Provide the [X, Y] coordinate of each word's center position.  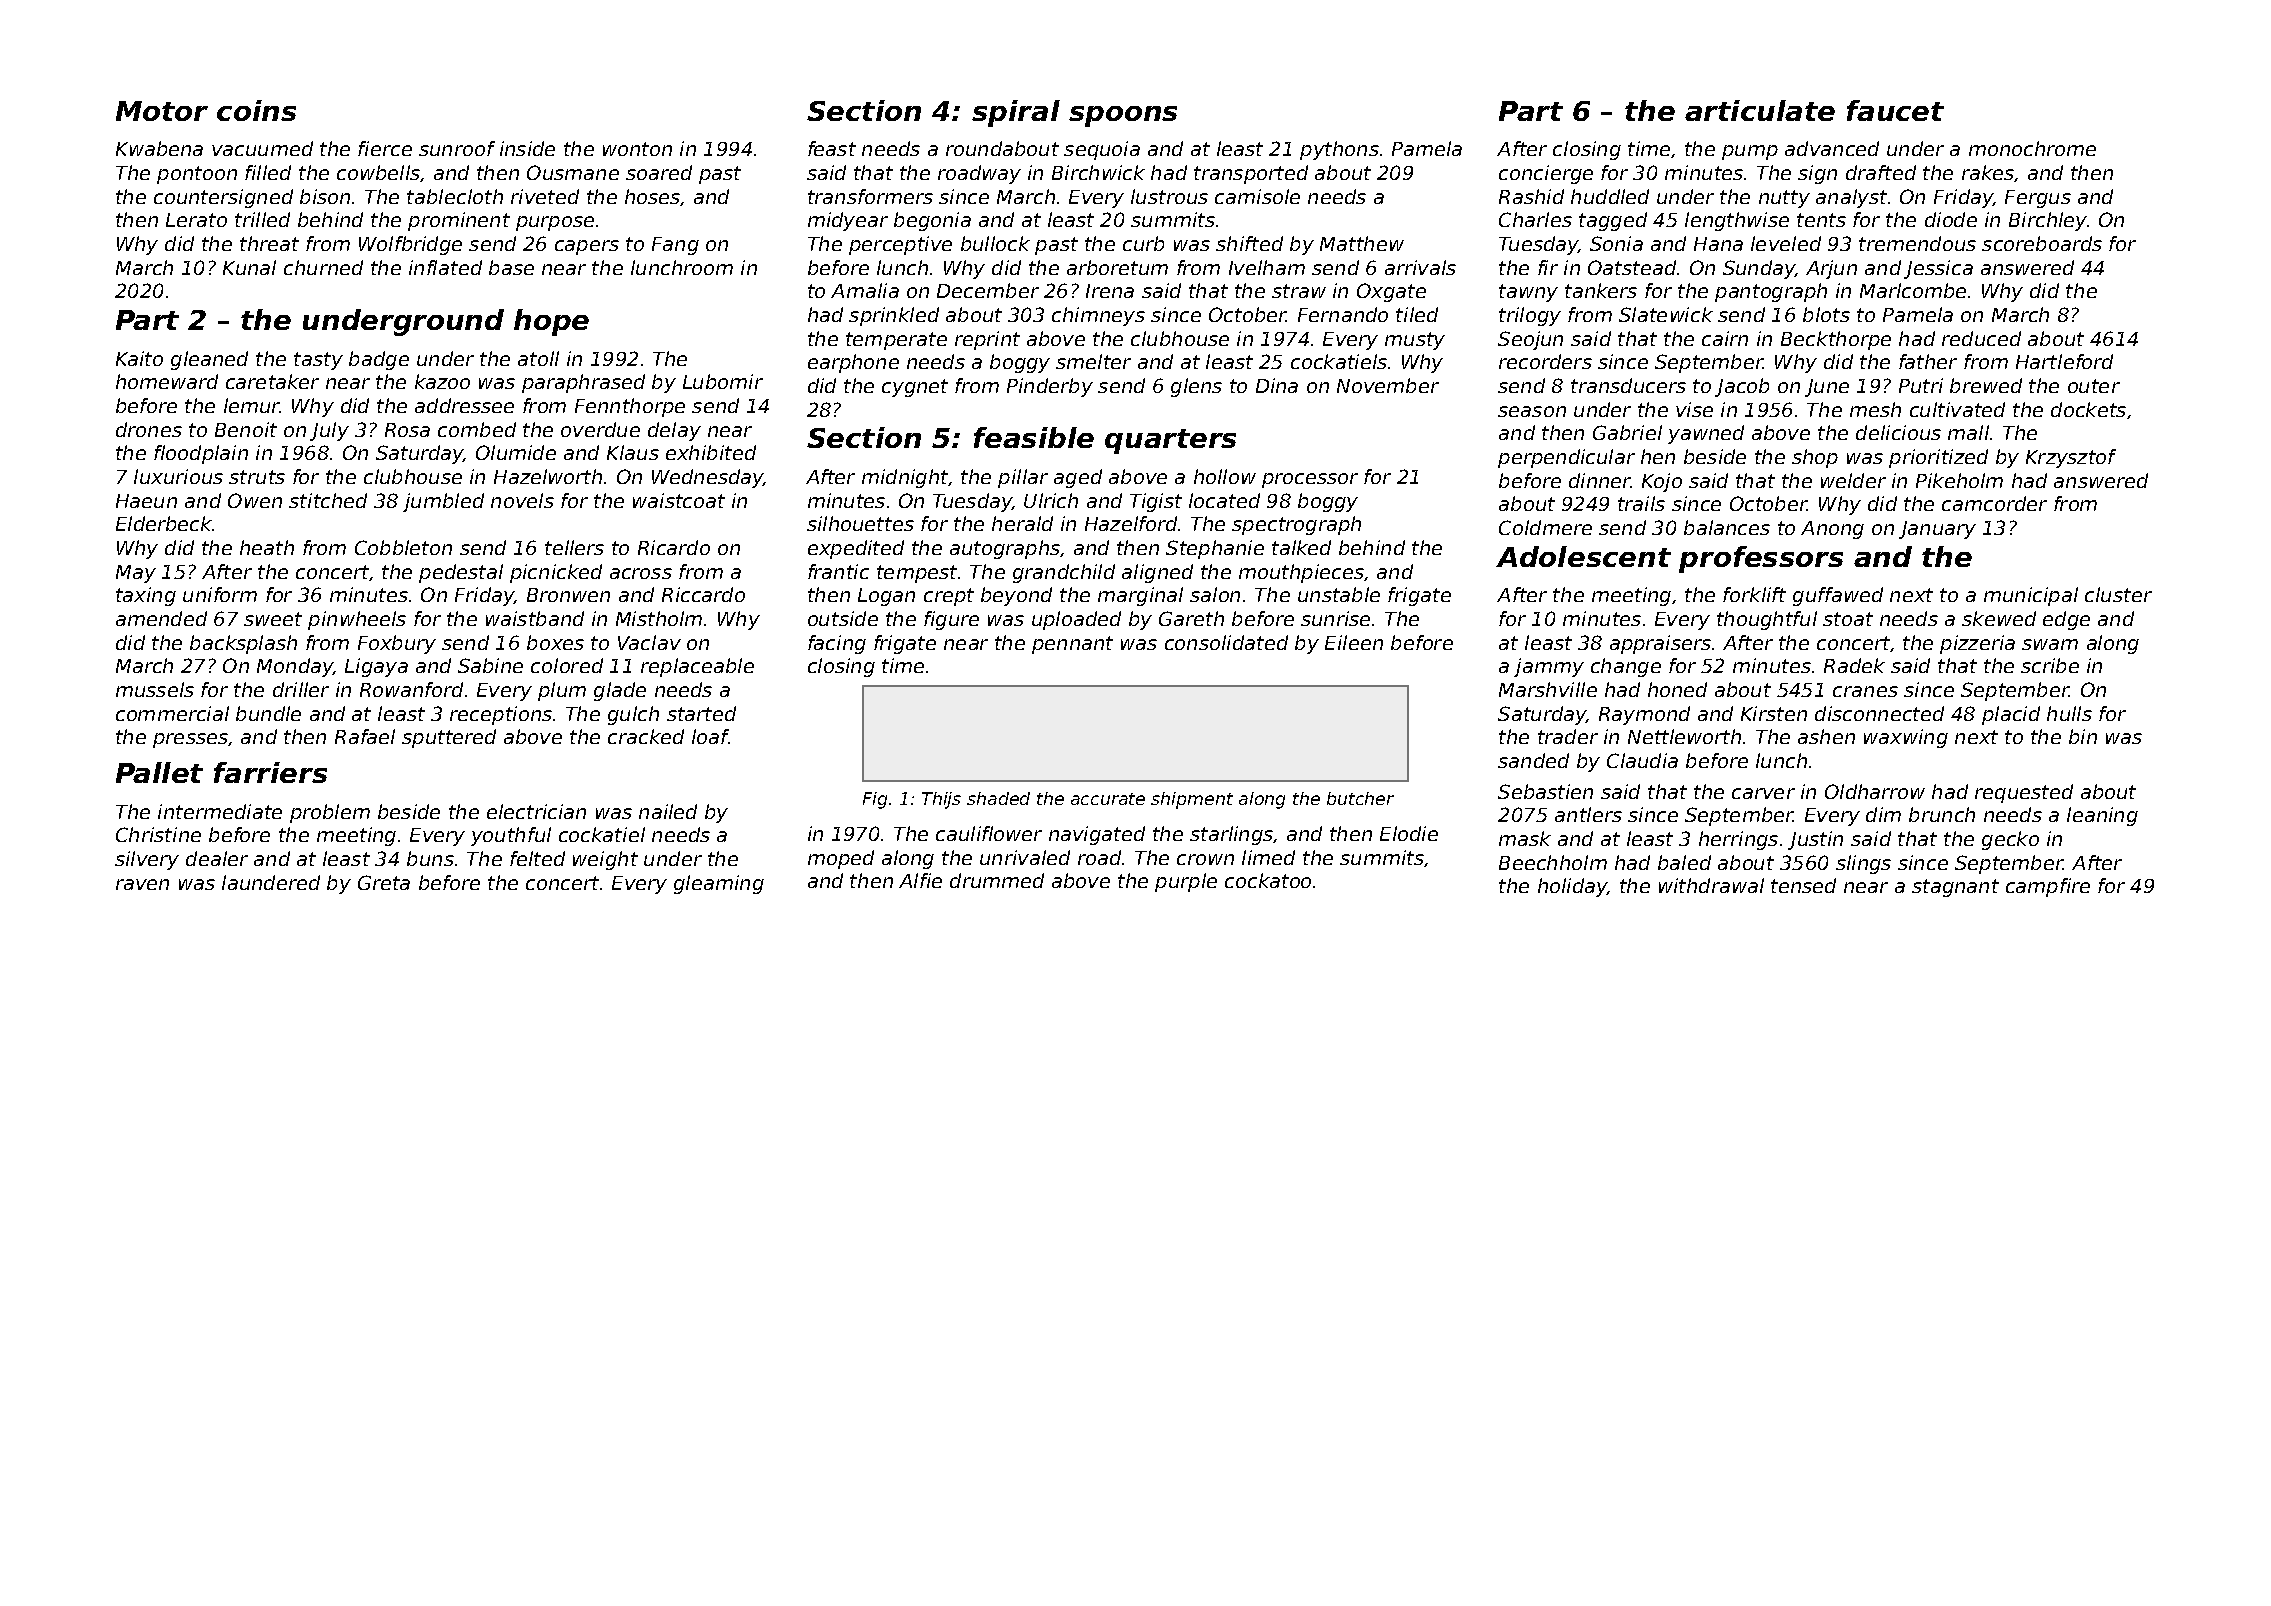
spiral [1016, 113]
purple [1186, 882]
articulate [1760, 110]
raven [142, 884]
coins [256, 110]
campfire [2048, 887]
